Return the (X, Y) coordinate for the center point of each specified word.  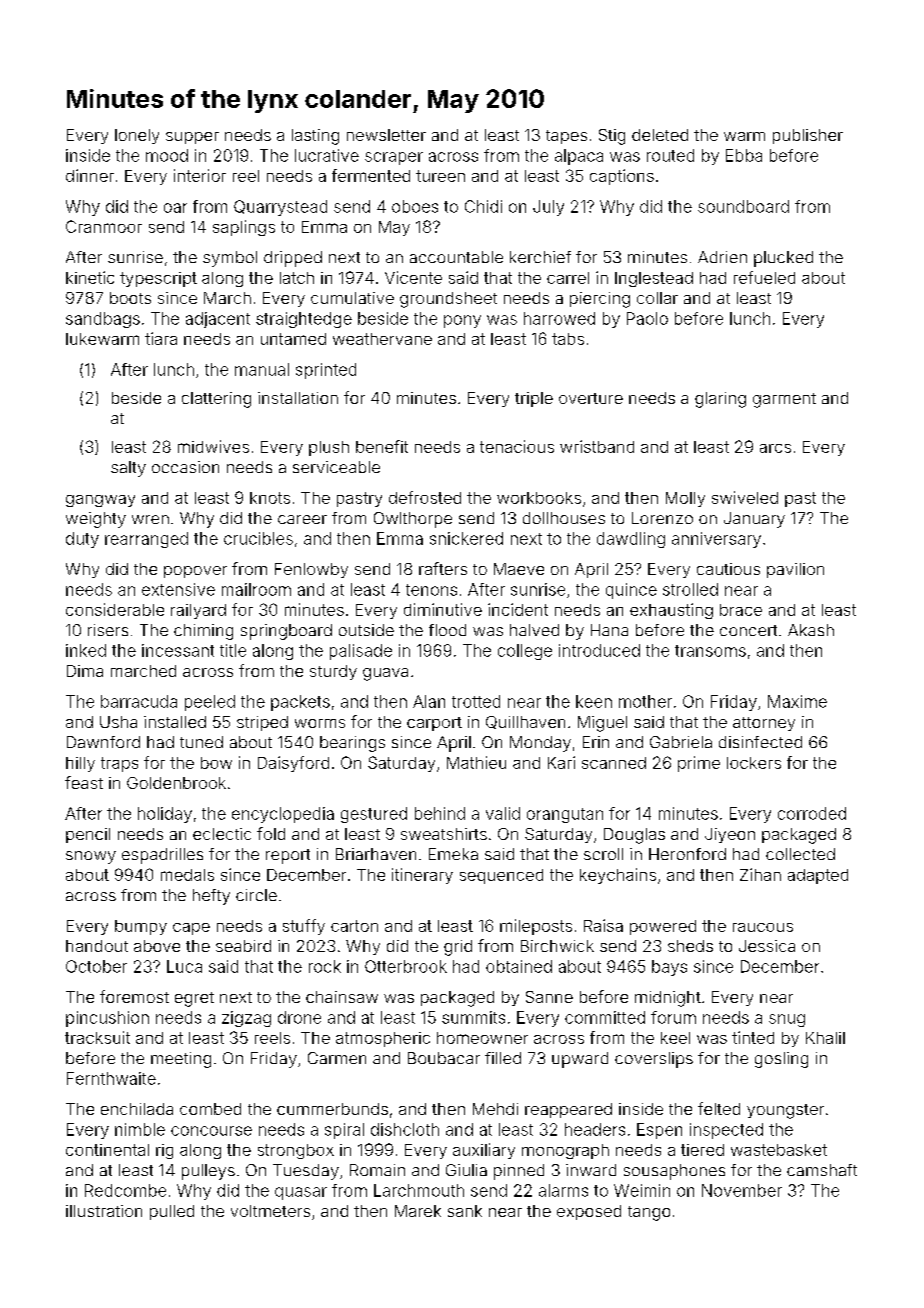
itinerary (422, 876)
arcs (775, 448)
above (157, 946)
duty (82, 540)
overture (591, 398)
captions (622, 177)
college (525, 652)
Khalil (825, 1038)
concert (748, 630)
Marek (418, 1211)
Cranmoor (104, 226)
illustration (104, 1211)
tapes (566, 137)
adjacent (218, 320)
